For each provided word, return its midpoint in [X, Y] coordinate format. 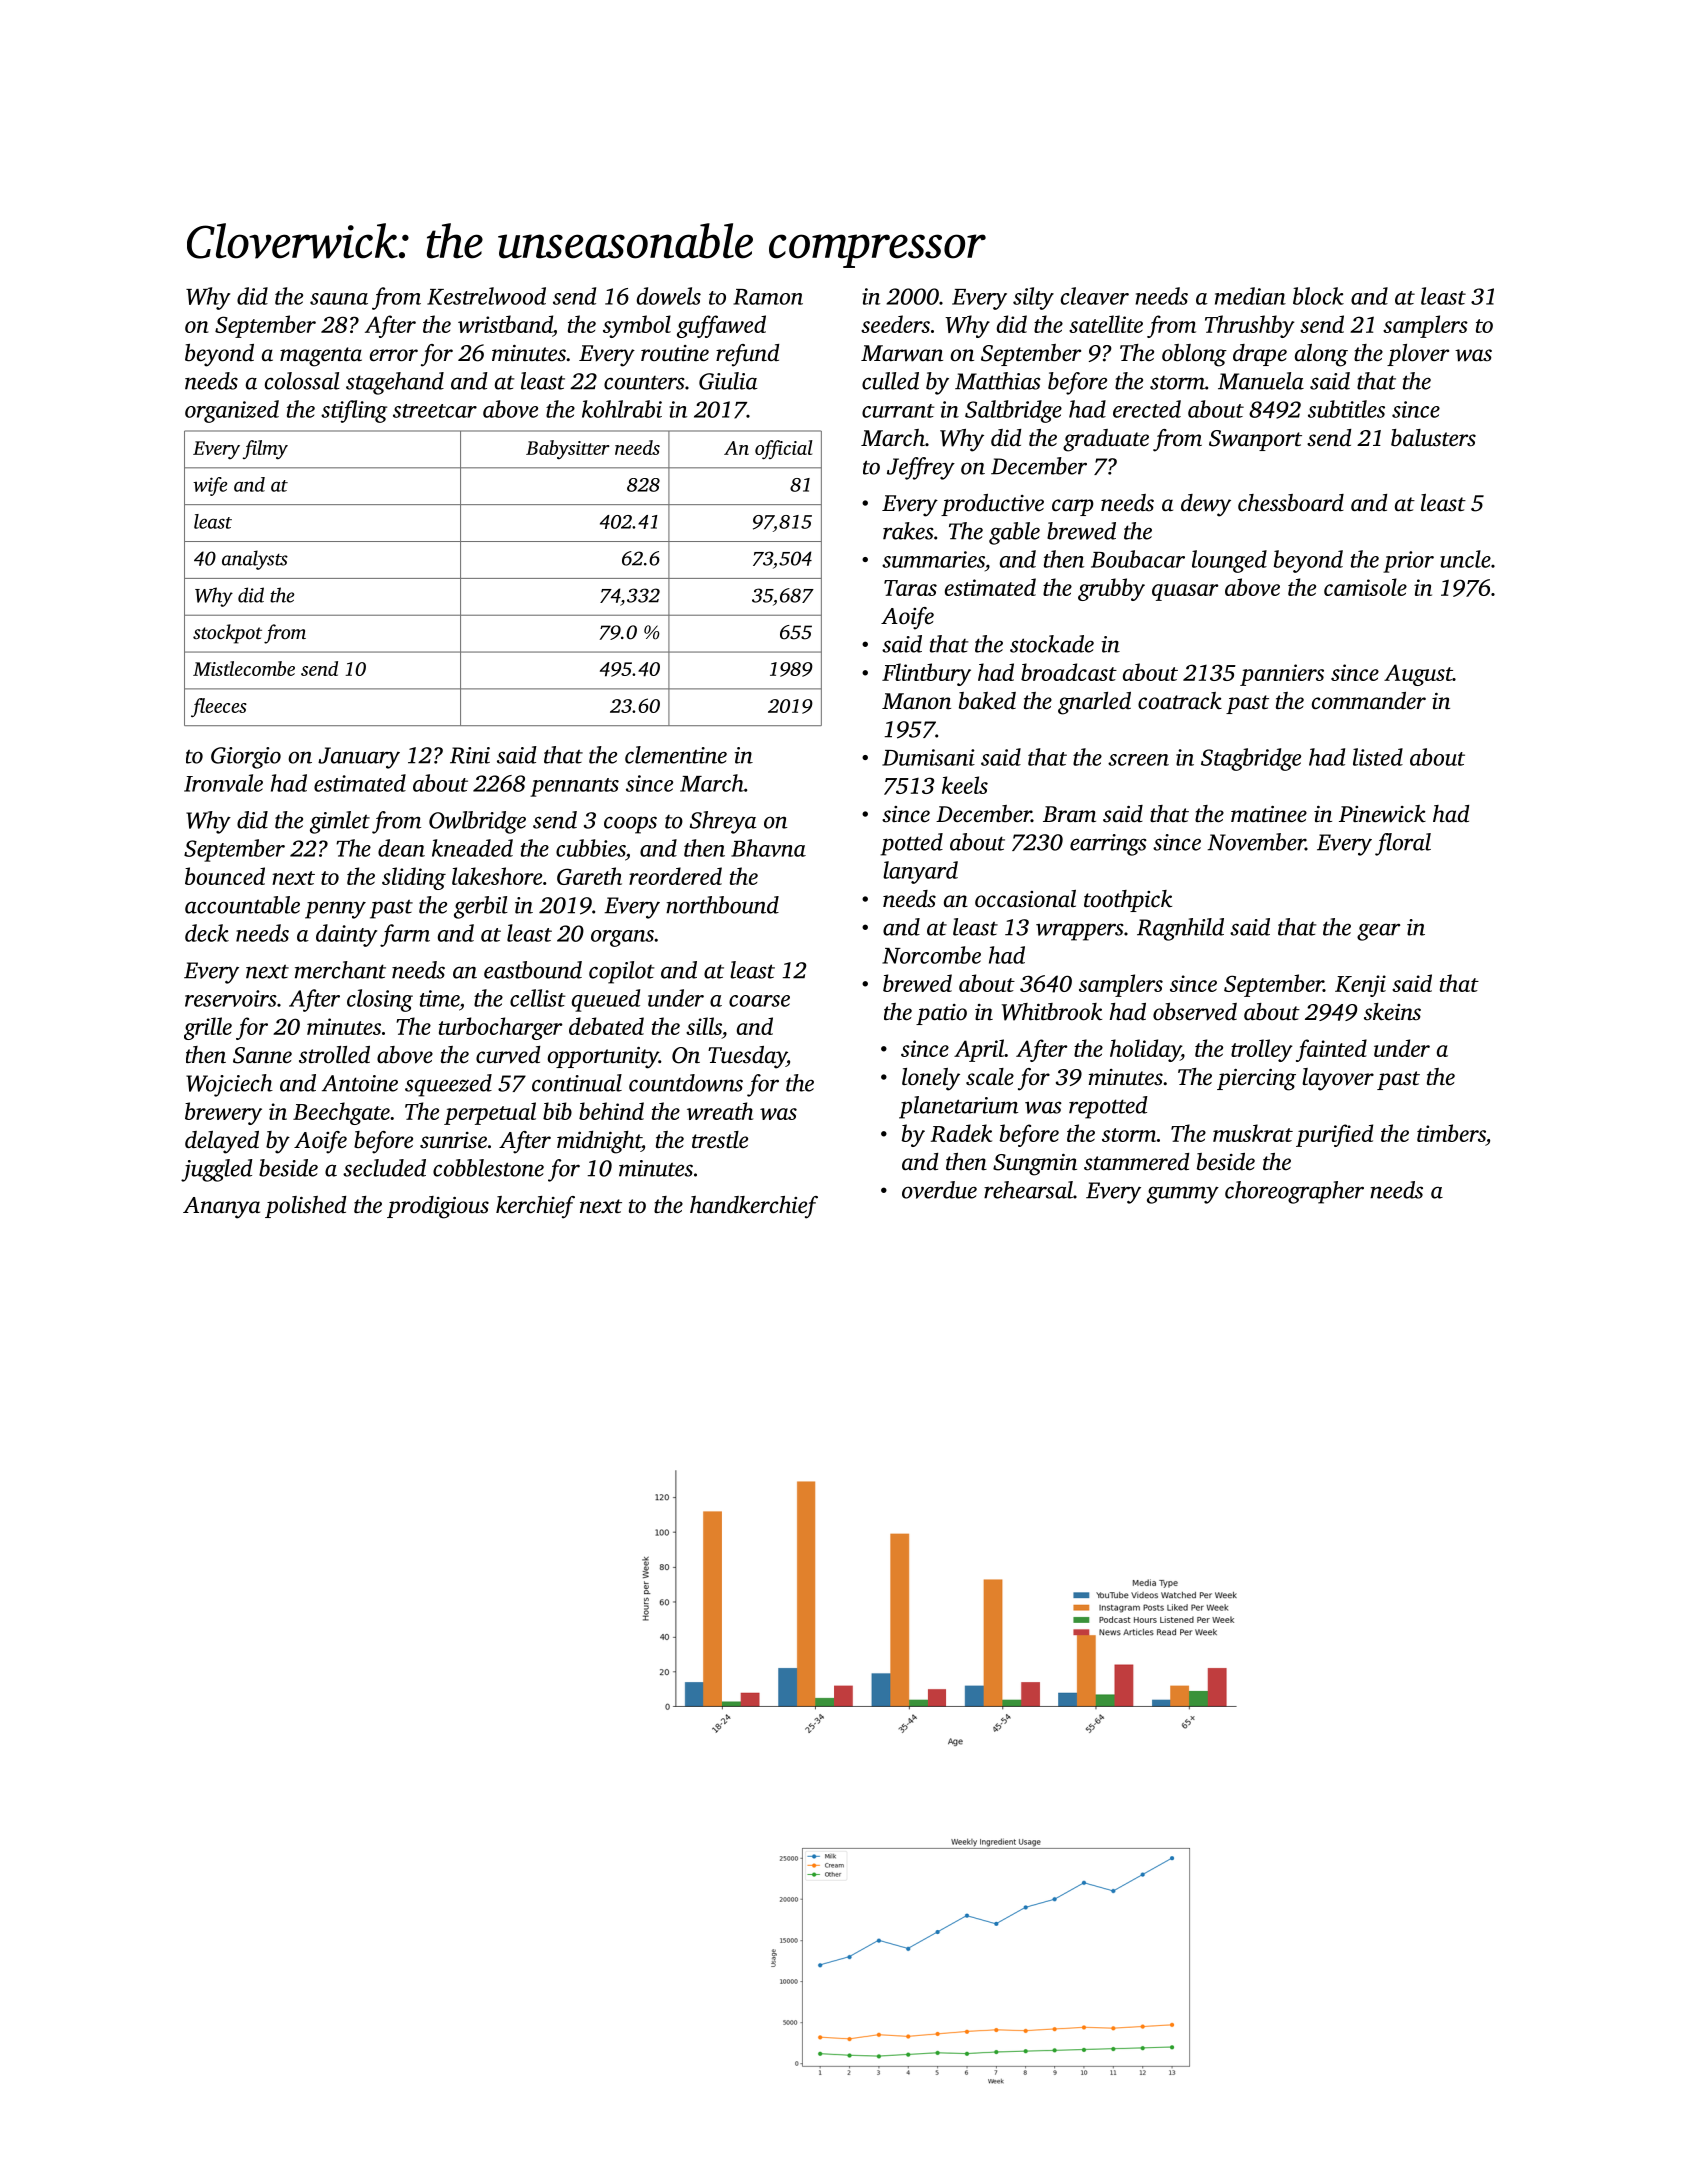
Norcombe [931, 955]
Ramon [768, 297]
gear [1378, 932]
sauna [339, 299]
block [1318, 296]
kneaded [472, 848]
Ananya [221, 1208]
